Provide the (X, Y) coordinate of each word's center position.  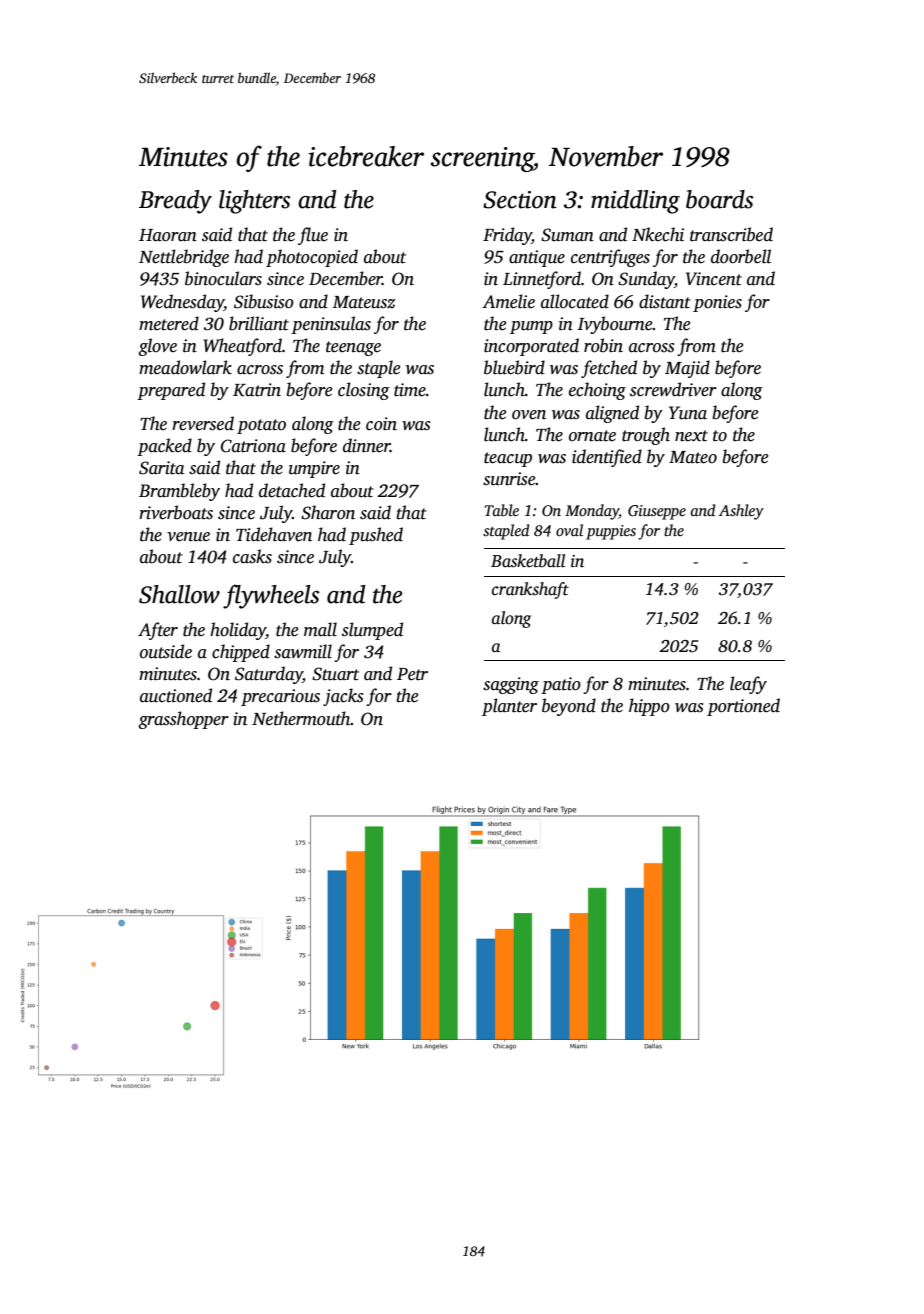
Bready (175, 202)
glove (157, 347)
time (410, 390)
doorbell (741, 256)
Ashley (741, 512)
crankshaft (530, 590)
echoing (597, 391)
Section (520, 200)
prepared (171, 391)
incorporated (531, 347)
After (158, 631)
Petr (412, 674)
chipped (241, 653)
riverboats (176, 512)
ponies (717, 303)
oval (569, 530)
